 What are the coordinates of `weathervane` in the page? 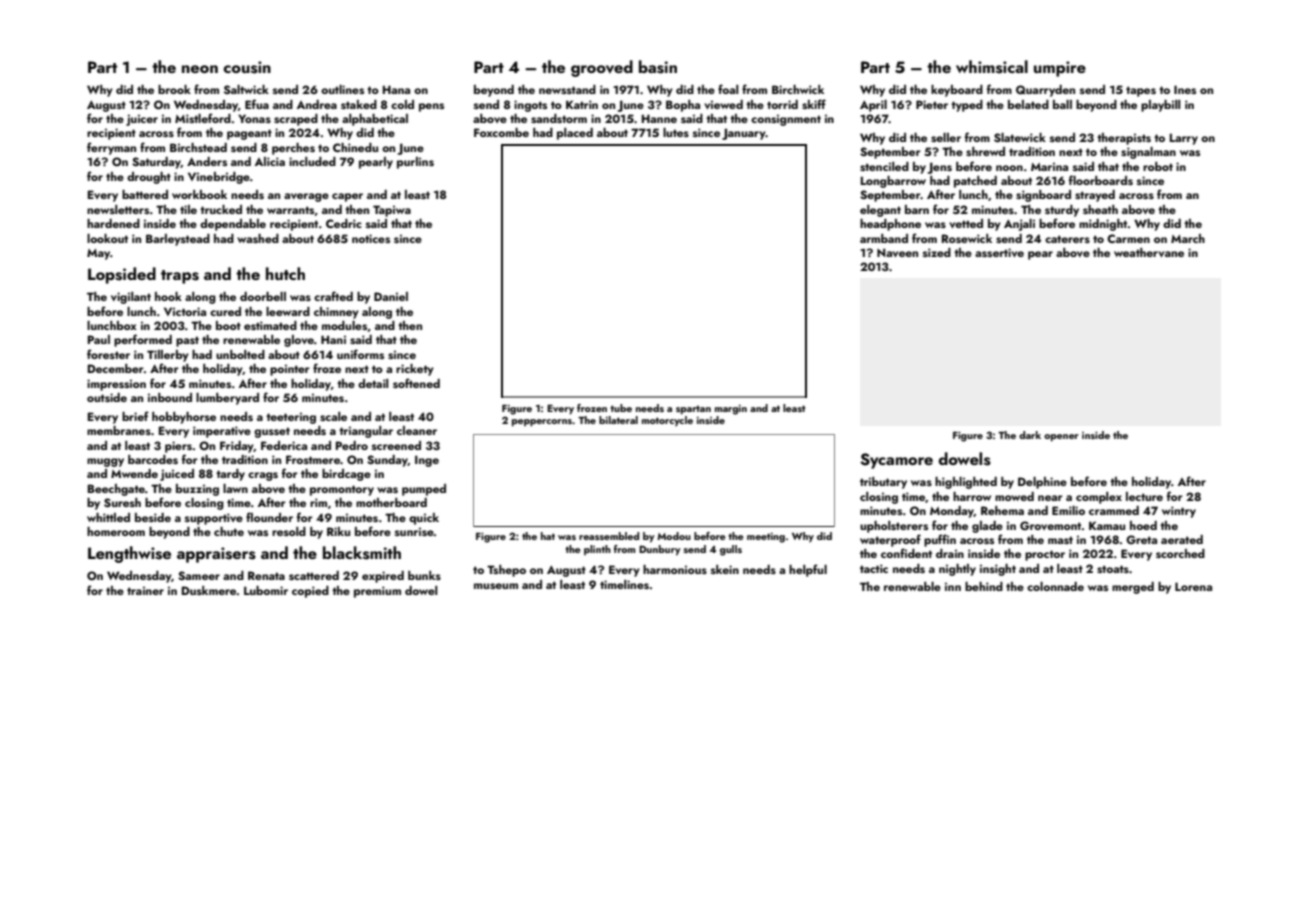 It's located at (1149, 252).
